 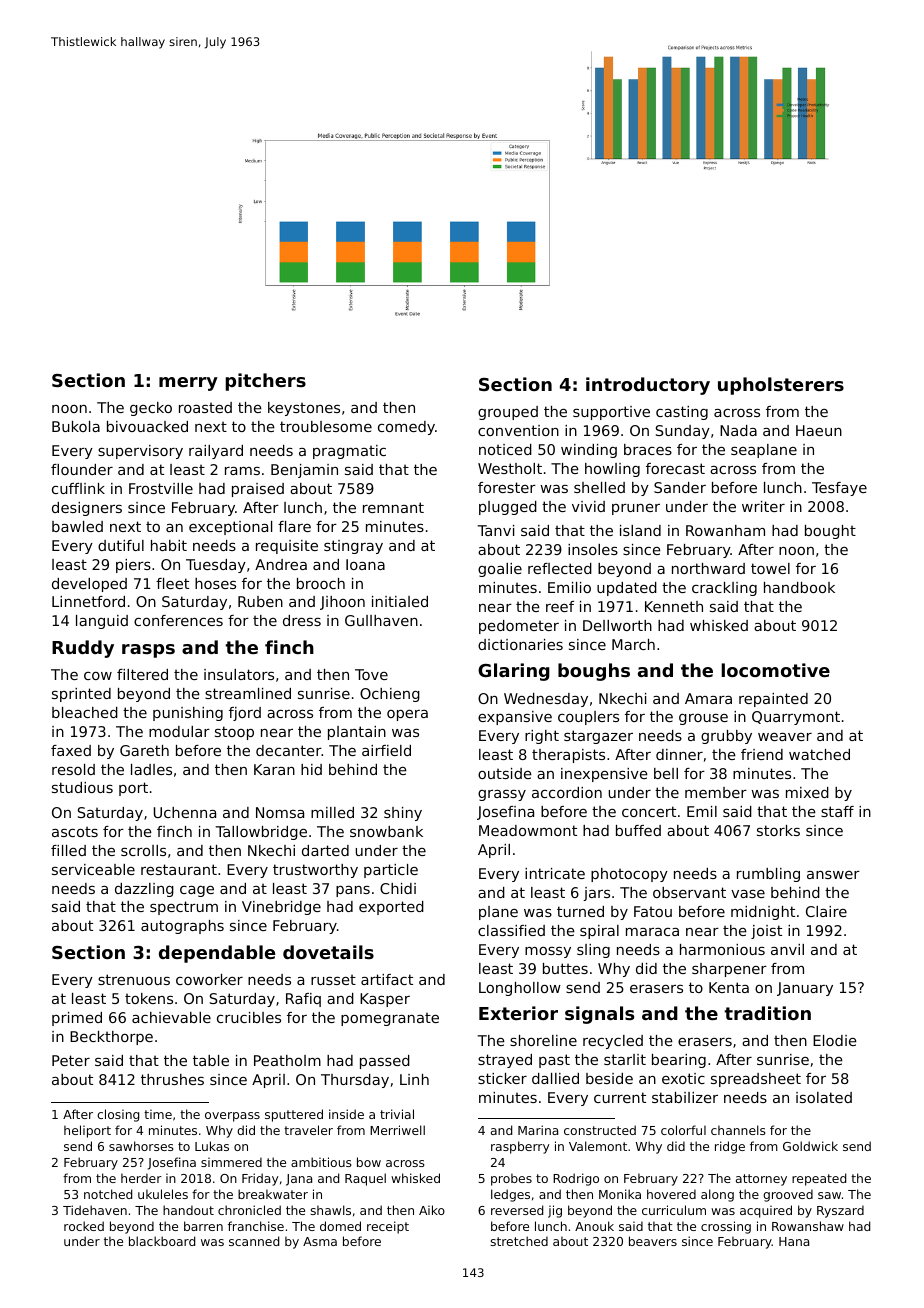 What do you see at coordinates (73, 769) in the document?
I see `resold` at bounding box center [73, 769].
